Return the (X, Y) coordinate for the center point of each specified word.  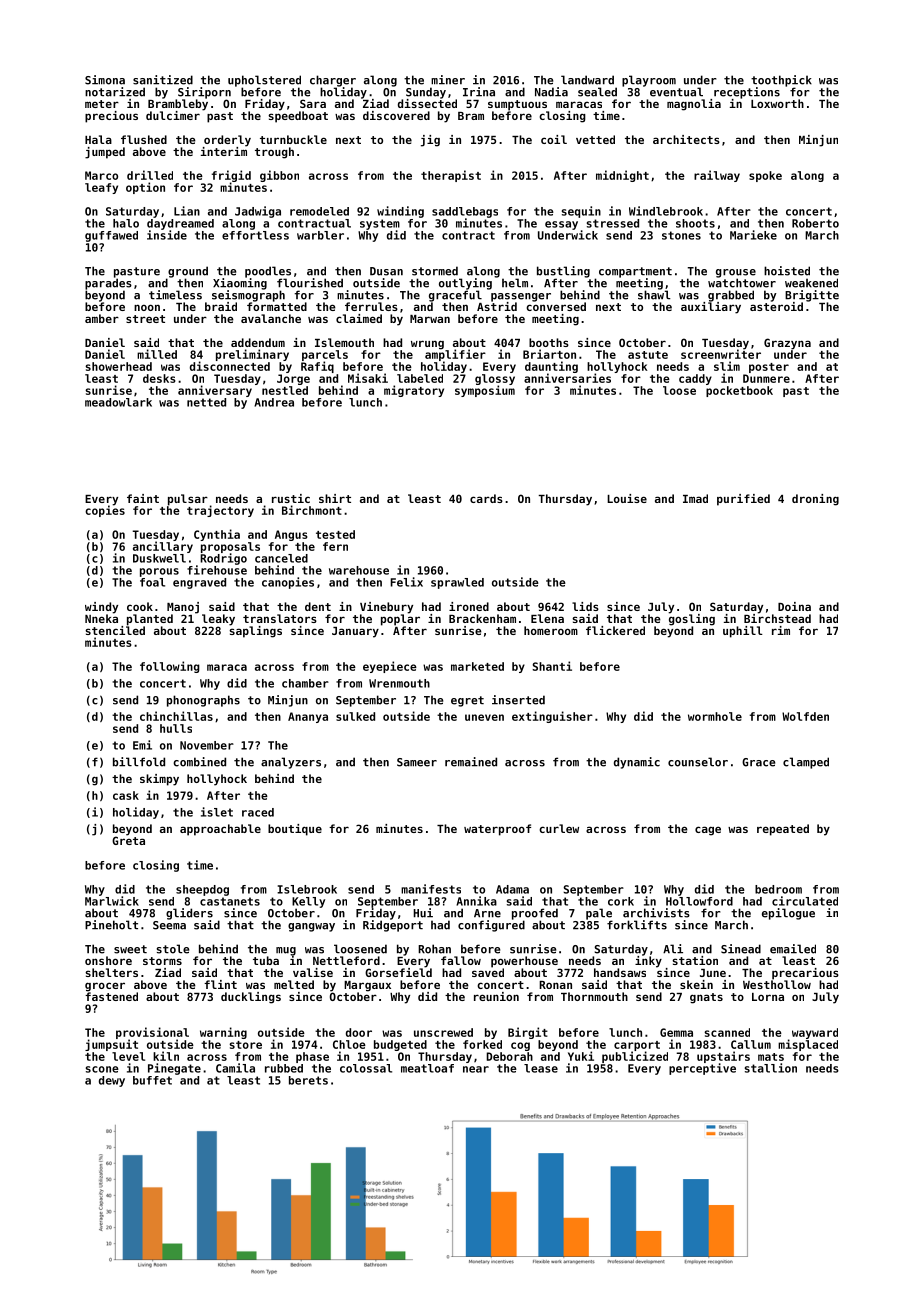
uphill (743, 632)
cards (486, 498)
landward (587, 80)
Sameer (417, 762)
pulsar (188, 499)
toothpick (781, 81)
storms (162, 961)
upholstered (264, 81)
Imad (695, 498)
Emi (142, 745)
